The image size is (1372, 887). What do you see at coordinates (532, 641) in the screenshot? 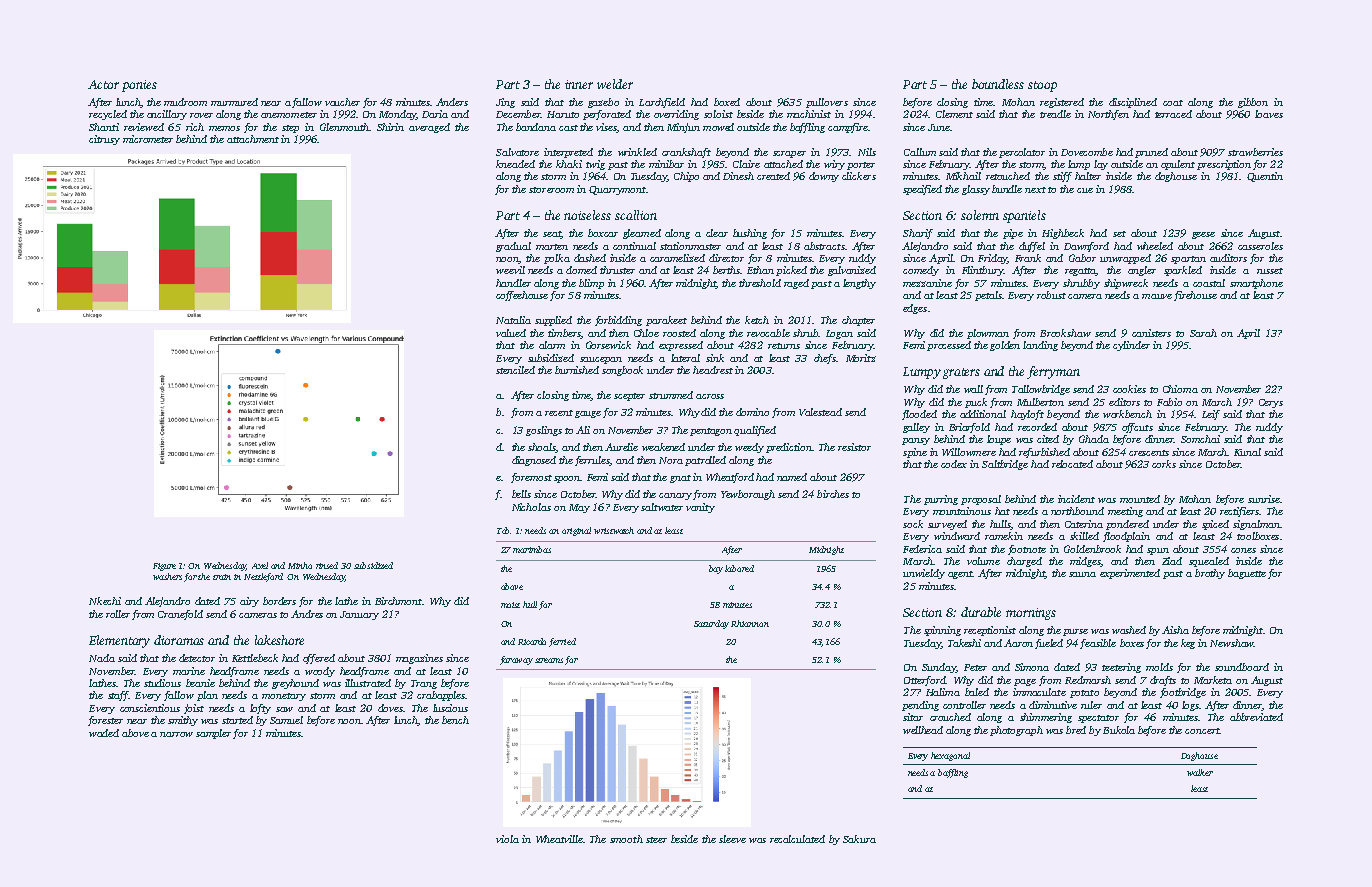
I see `Ricardo` at bounding box center [532, 641].
